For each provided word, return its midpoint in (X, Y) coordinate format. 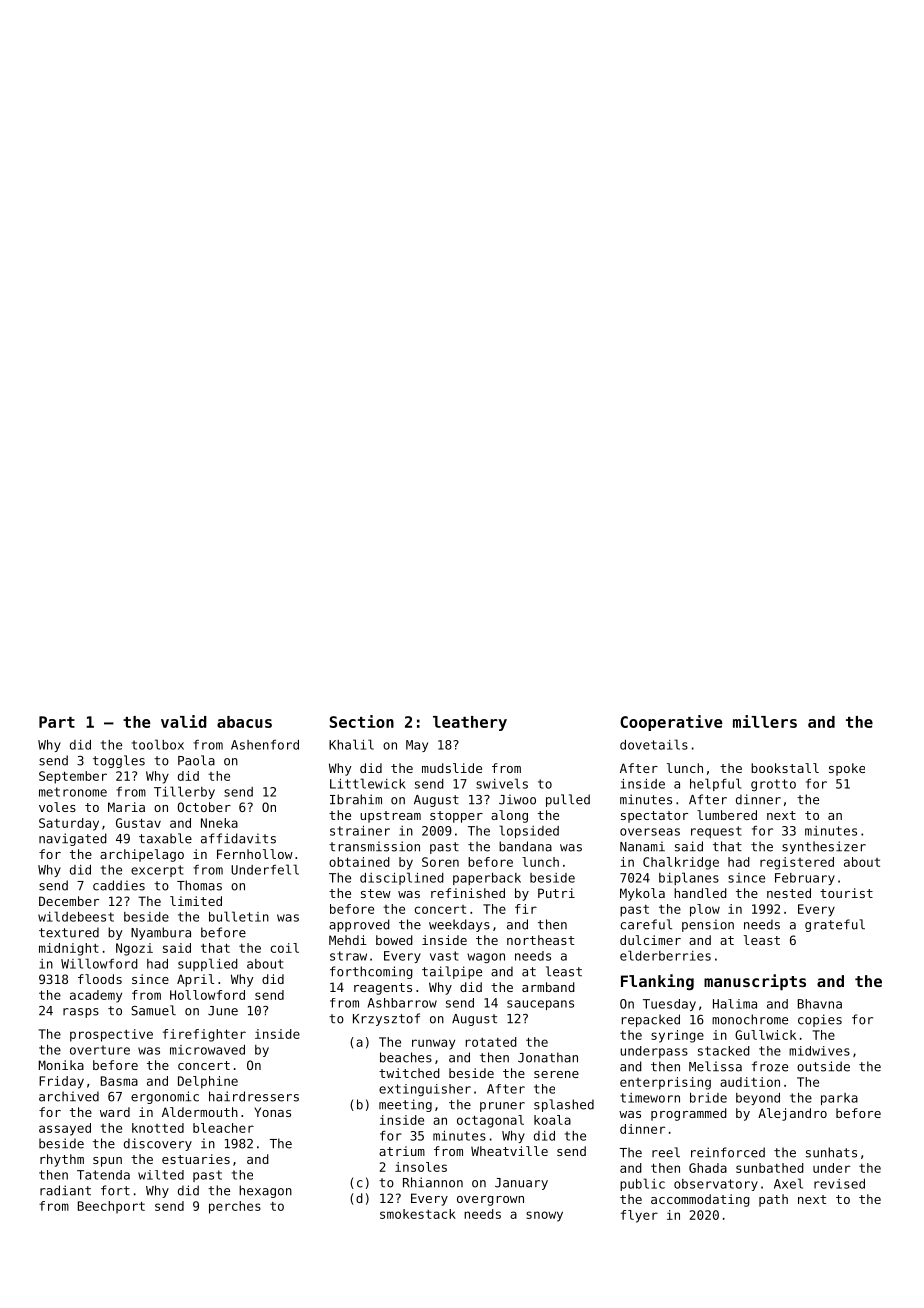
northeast (540, 940)
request (716, 832)
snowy (544, 1216)
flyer (639, 1216)
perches (235, 1207)
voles (57, 807)
